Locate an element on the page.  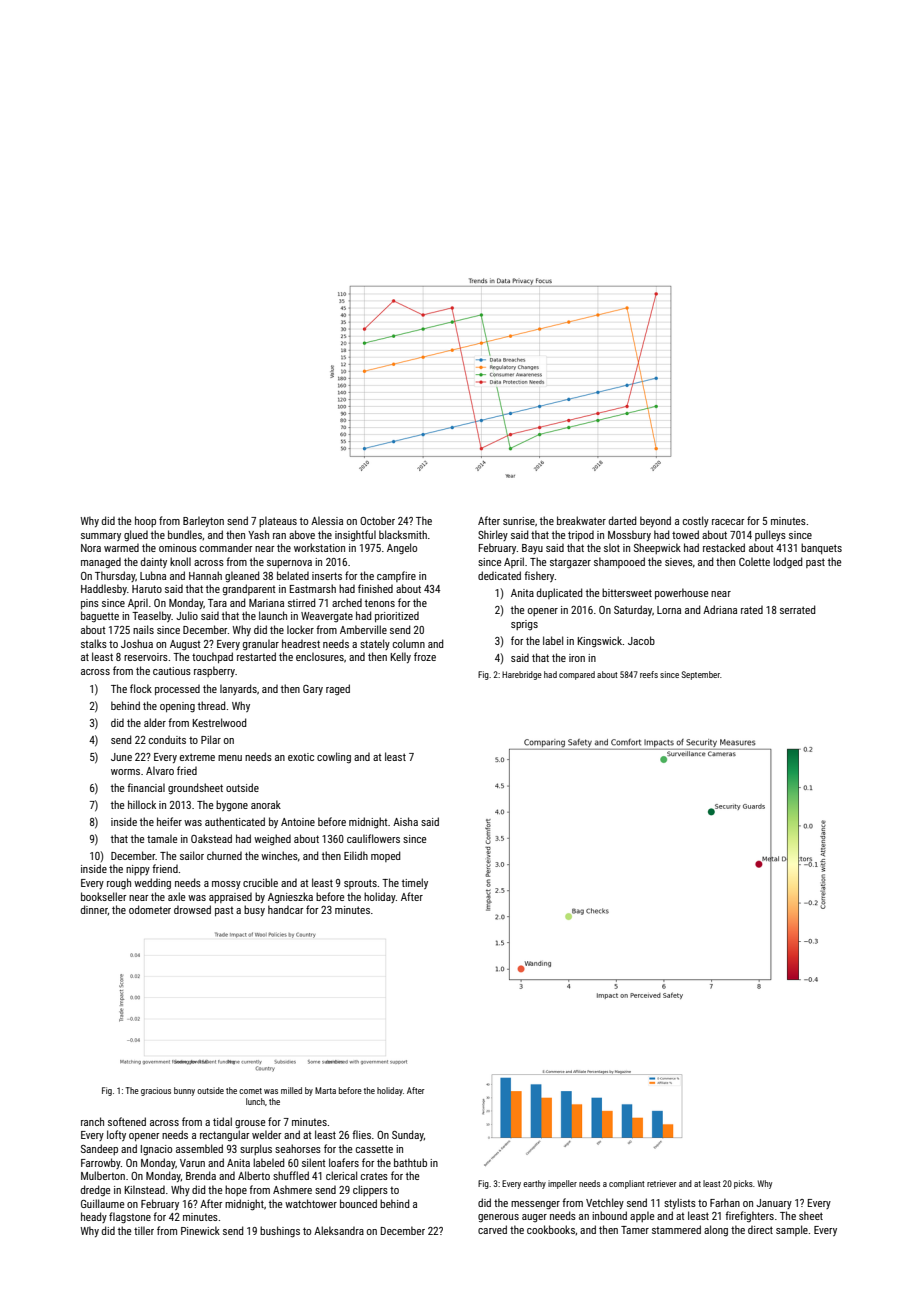
Alessia is located at coordinates (327, 520).
